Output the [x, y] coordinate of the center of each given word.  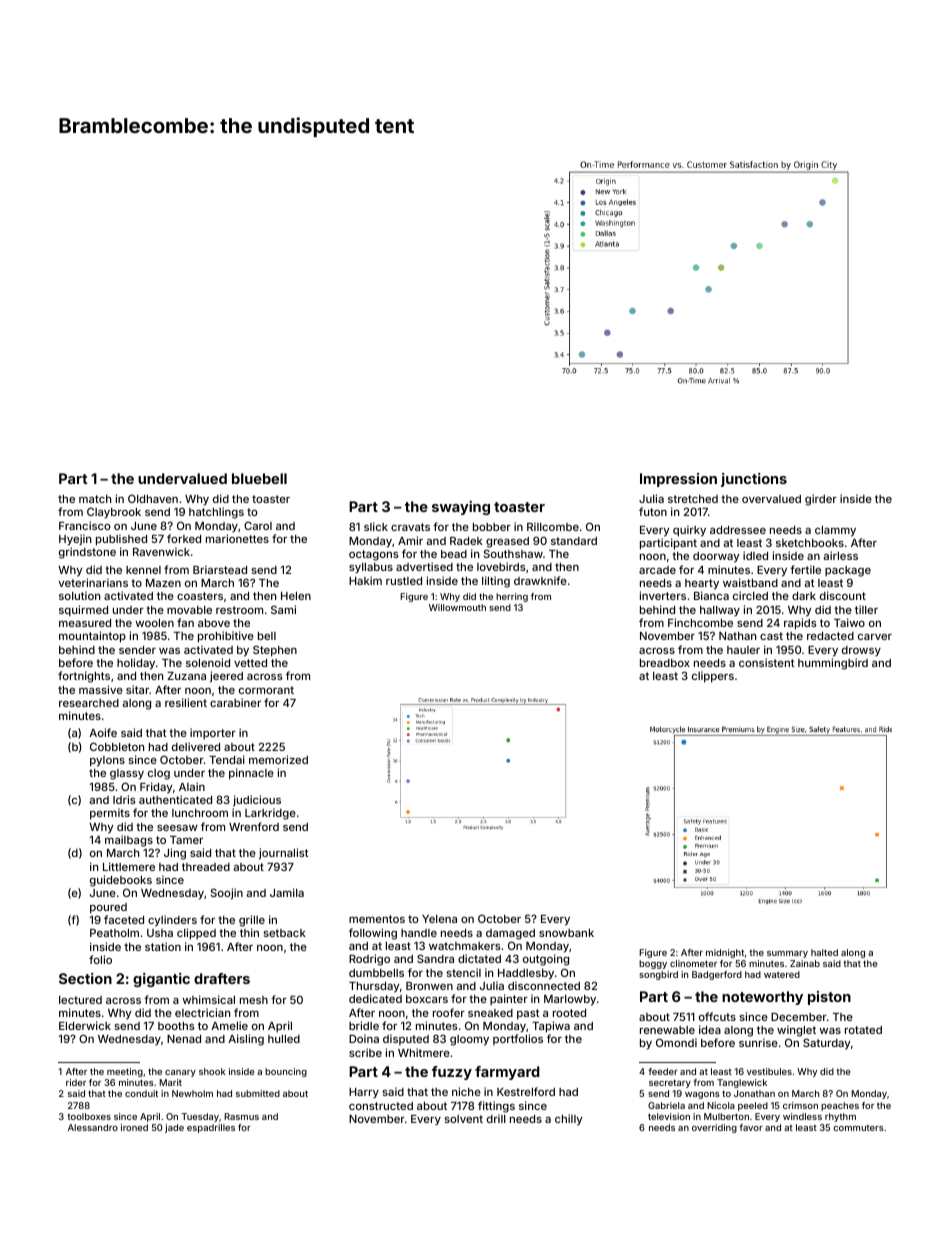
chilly [568, 1120]
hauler [743, 650]
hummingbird [833, 664]
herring [512, 597]
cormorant [266, 690]
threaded [206, 867]
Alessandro [93, 1127]
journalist [284, 854]
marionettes [237, 538]
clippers [713, 677]
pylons [107, 761]
